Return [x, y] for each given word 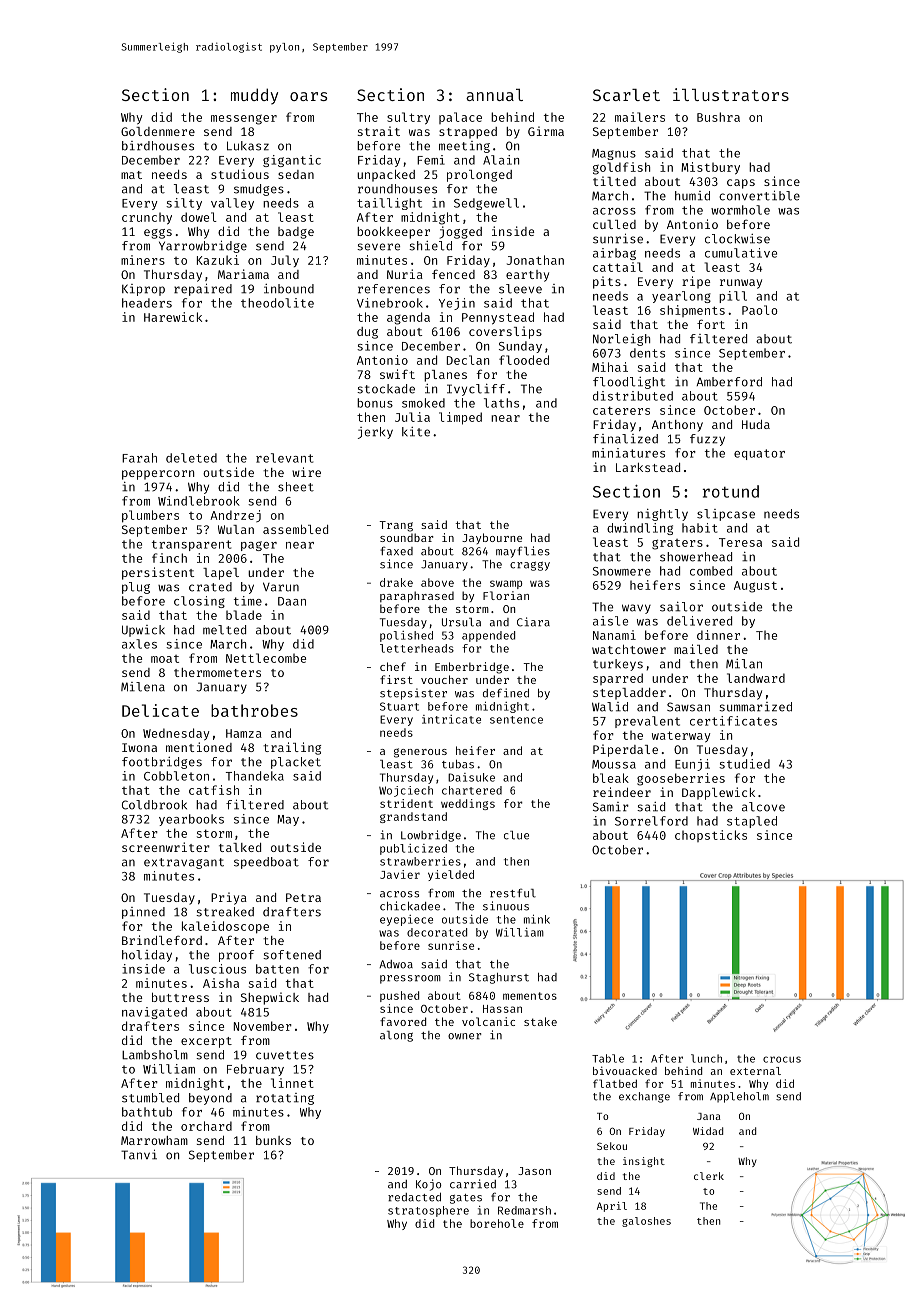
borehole [497, 1223]
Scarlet [626, 95]
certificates [733, 721]
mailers [640, 117]
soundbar [407, 537]
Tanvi [139, 1154]
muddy [254, 96]
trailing [292, 748]
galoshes [646, 1222]
